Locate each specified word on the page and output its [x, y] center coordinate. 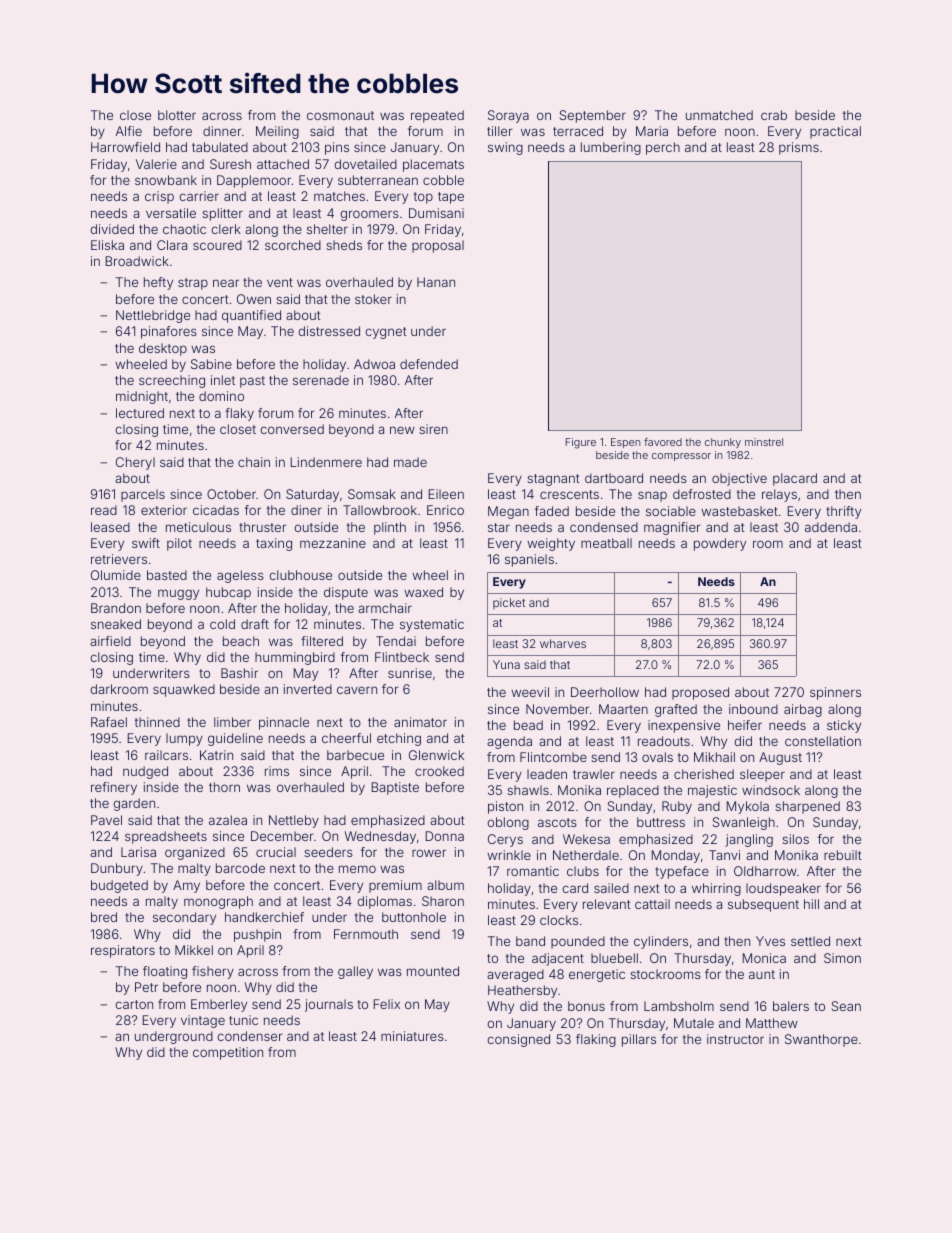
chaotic [184, 229]
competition [228, 1053]
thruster [262, 527]
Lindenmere [326, 462]
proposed [700, 693]
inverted [308, 689]
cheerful [346, 738]
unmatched [719, 115]
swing [505, 148]
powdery [720, 544]
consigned [518, 1040]
